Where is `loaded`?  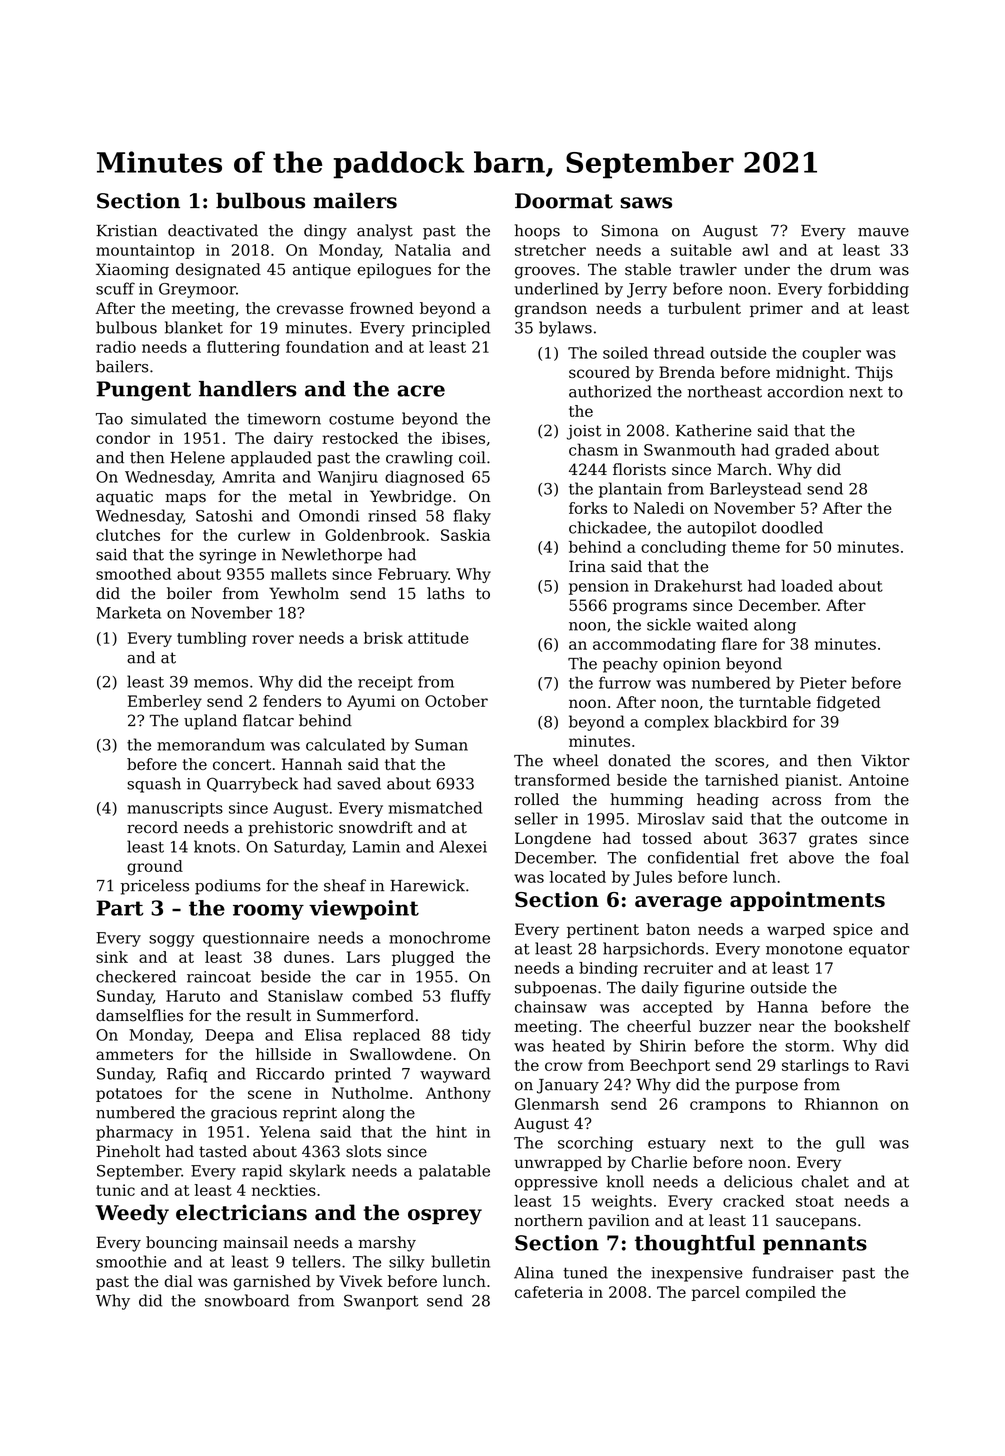 loaded is located at coordinates (807, 585).
